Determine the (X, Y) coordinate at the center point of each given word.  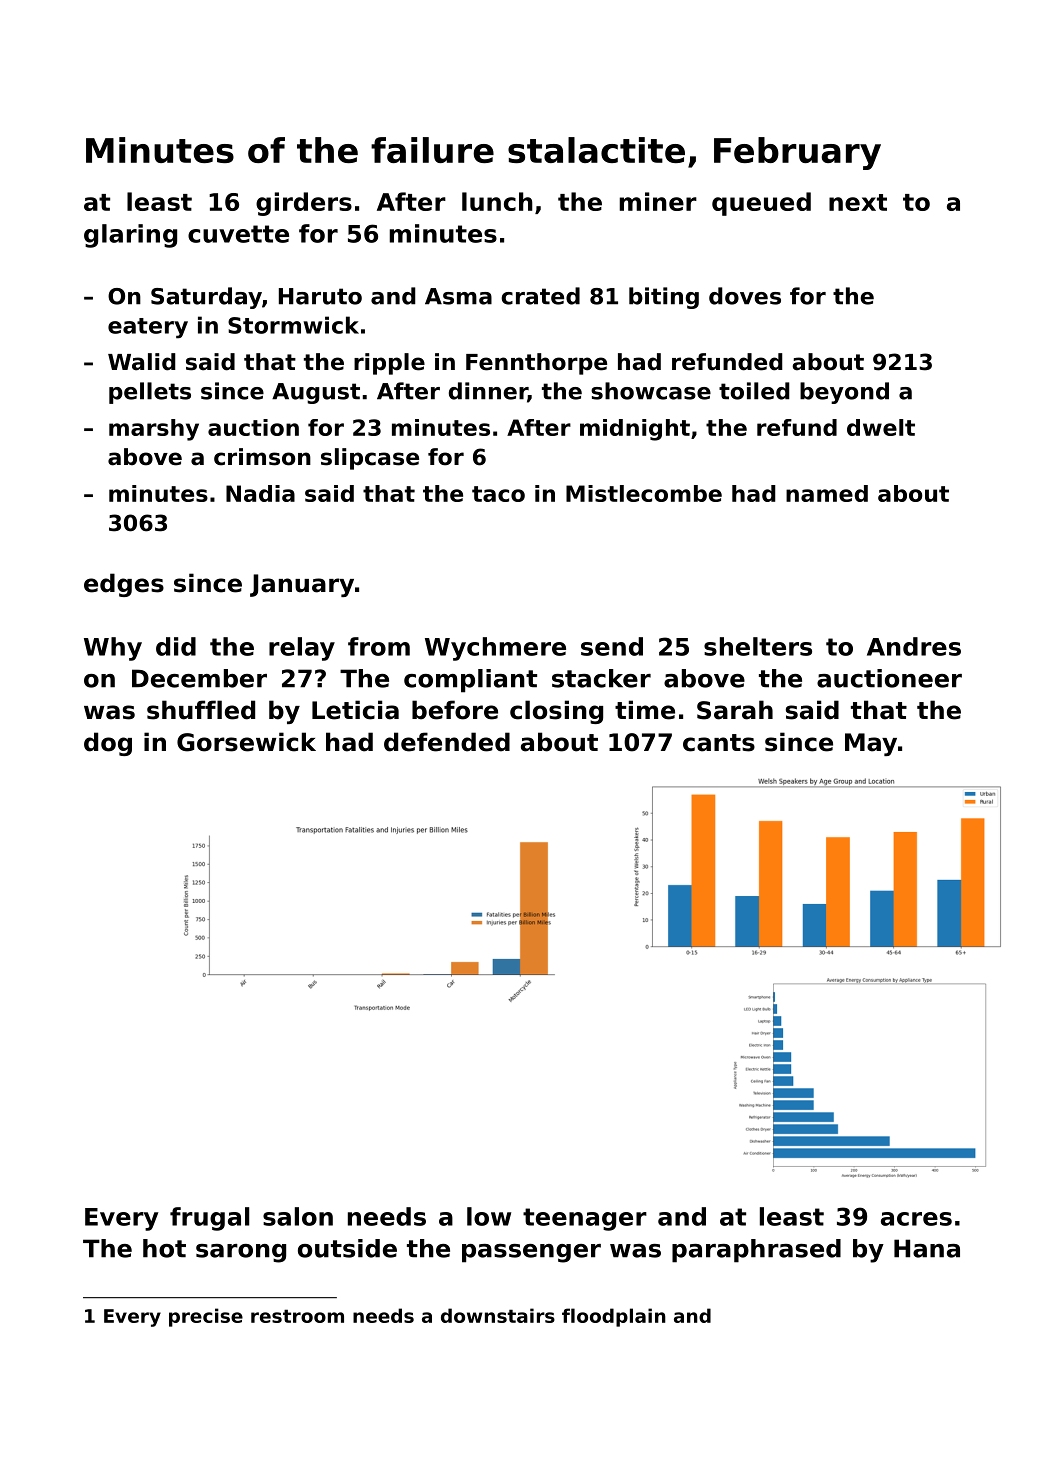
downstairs (498, 1315)
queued (761, 204)
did (176, 646)
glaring (130, 236)
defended (447, 742)
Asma (458, 296)
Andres (914, 646)
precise (206, 1317)
